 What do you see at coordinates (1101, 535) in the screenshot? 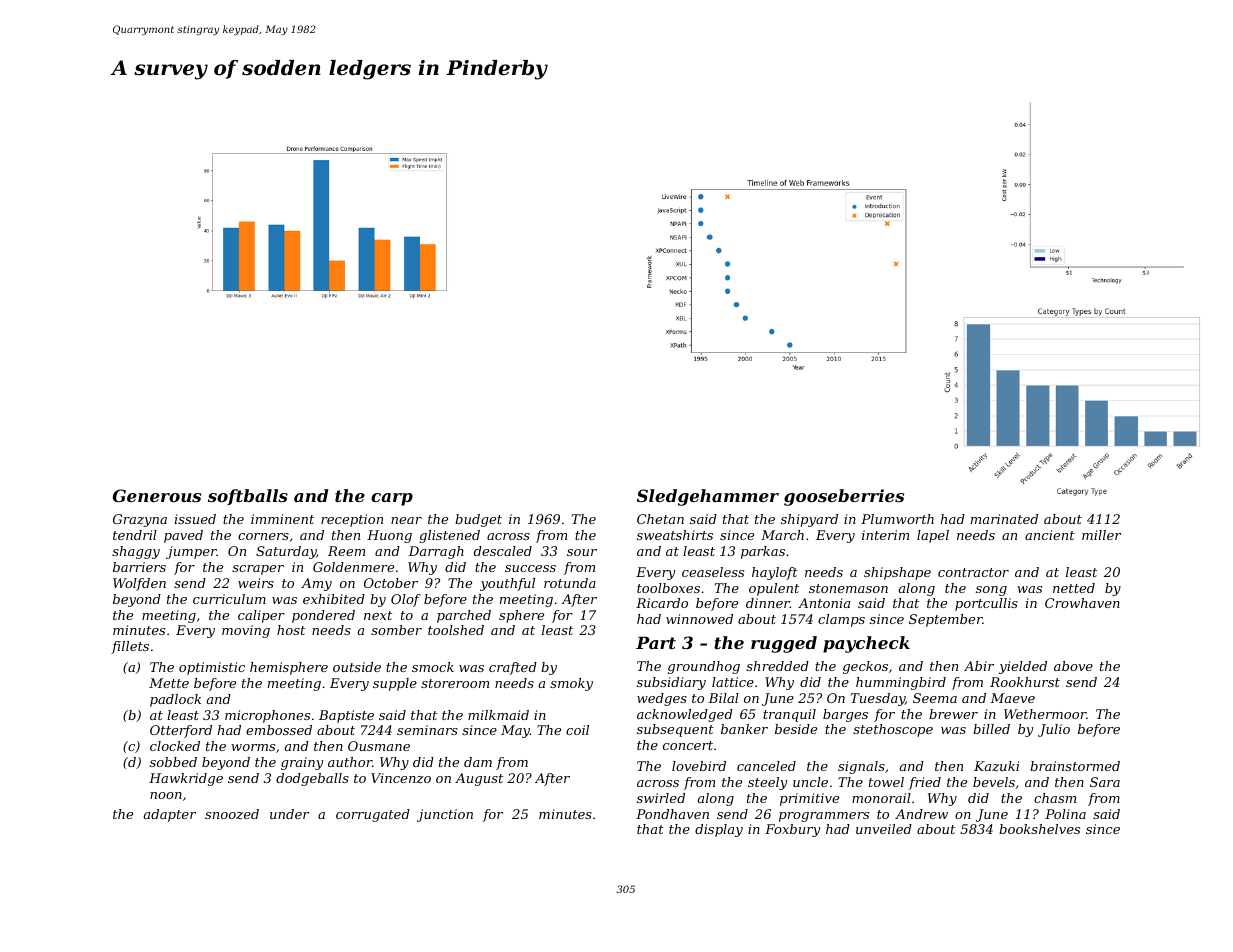
I see `miller` at bounding box center [1101, 535].
